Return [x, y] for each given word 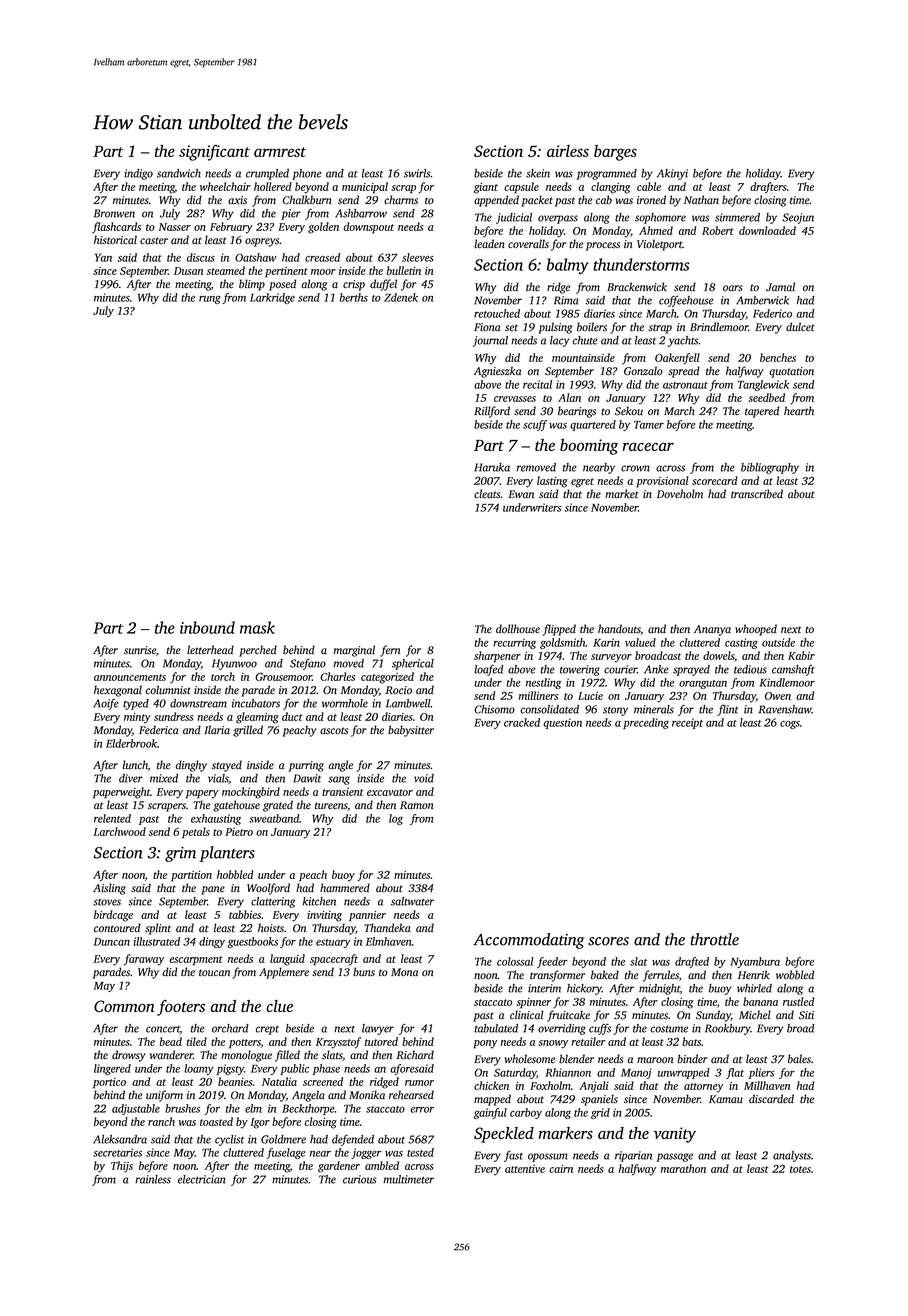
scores [608, 941]
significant [214, 152]
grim [180, 854]
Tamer [649, 425]
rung [210, 300]
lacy [559, 341]
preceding [646, 723]
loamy [199, 1069]
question [562, 723]
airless [568, 151]
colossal [515, 961]
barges [615, 153]
